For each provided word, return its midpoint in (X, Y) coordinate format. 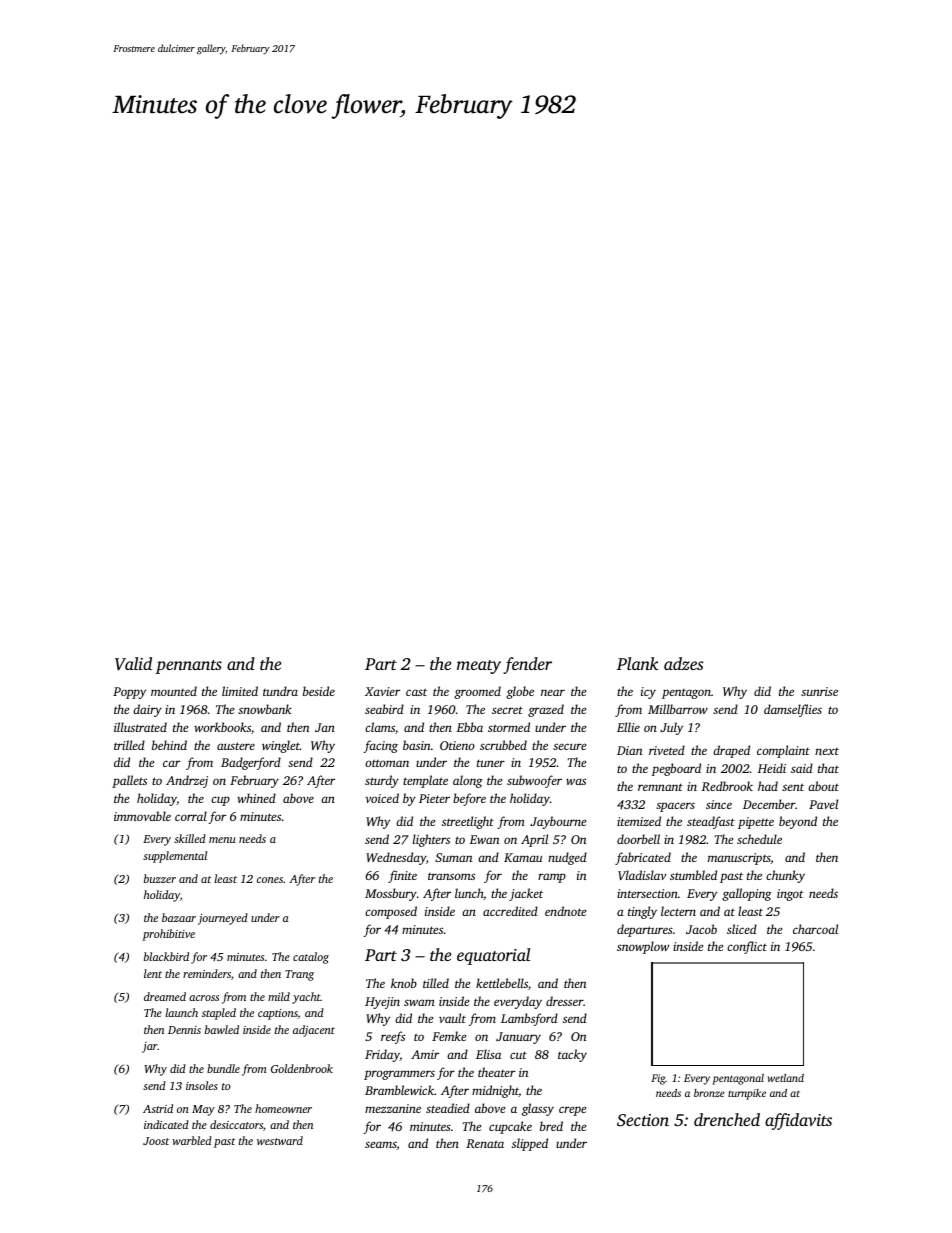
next (827, 751)
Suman (453, 857)
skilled (190, 838)
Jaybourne (558, 822)
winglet (281, 746)
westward (280, 1140)
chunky (785, 876)
